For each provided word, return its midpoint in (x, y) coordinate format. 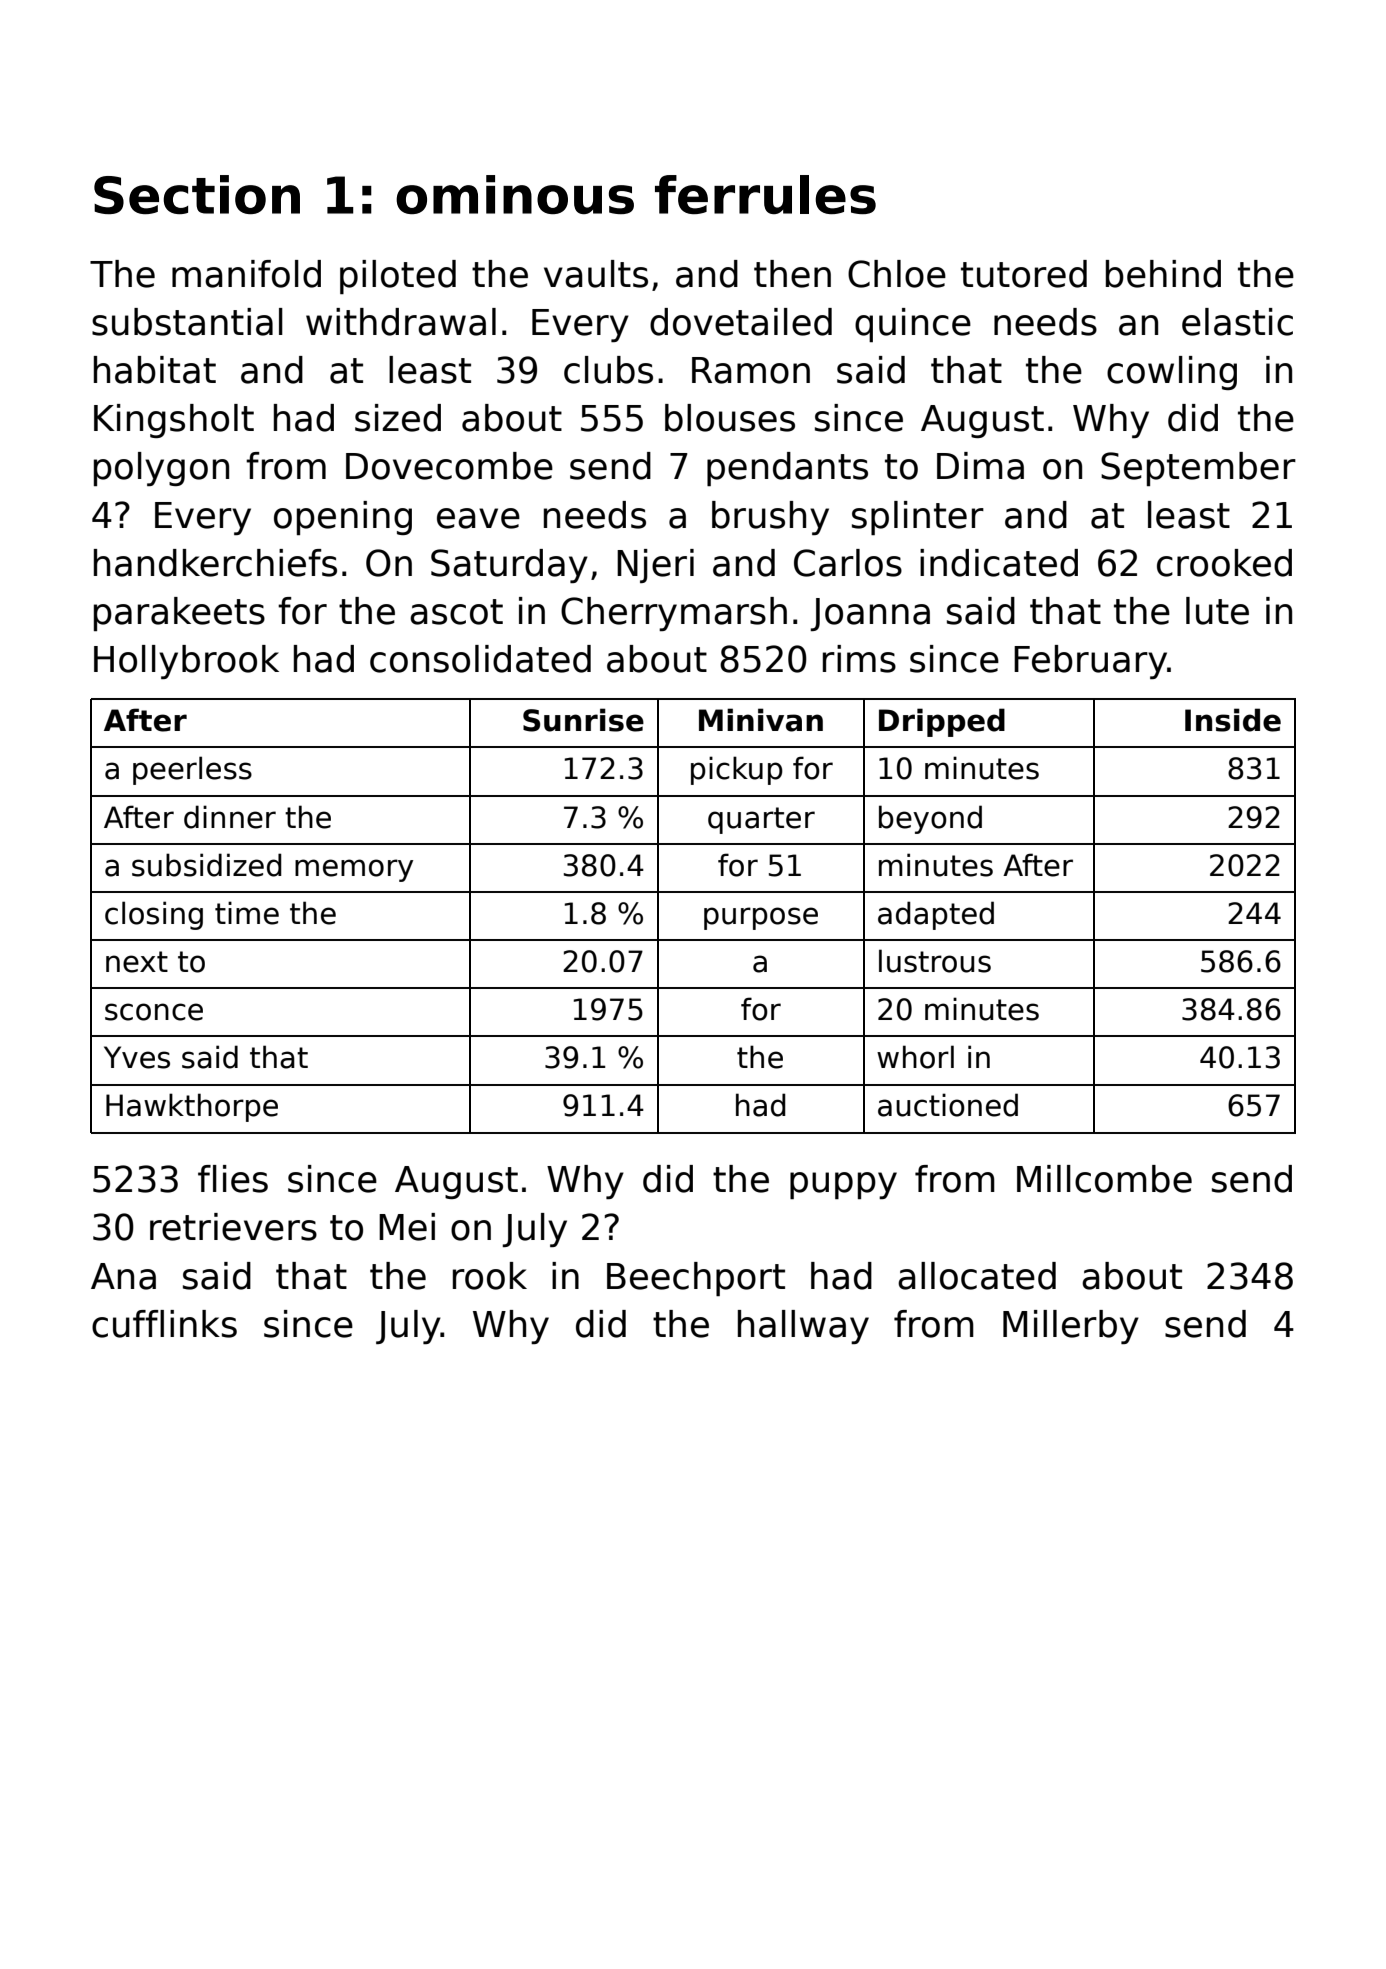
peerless (192, 770)
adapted (936, 915)
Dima (980, 466)
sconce (154, 1012)
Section (197, 194)
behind (1163, 274)
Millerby (1071, 1327)
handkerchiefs (215, 563)
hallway (803, 1327)
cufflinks (164, 1324)
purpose (761, 918)
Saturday (509, 566)
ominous (515, 194)
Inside (1233, 720)
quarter (761, 820)
